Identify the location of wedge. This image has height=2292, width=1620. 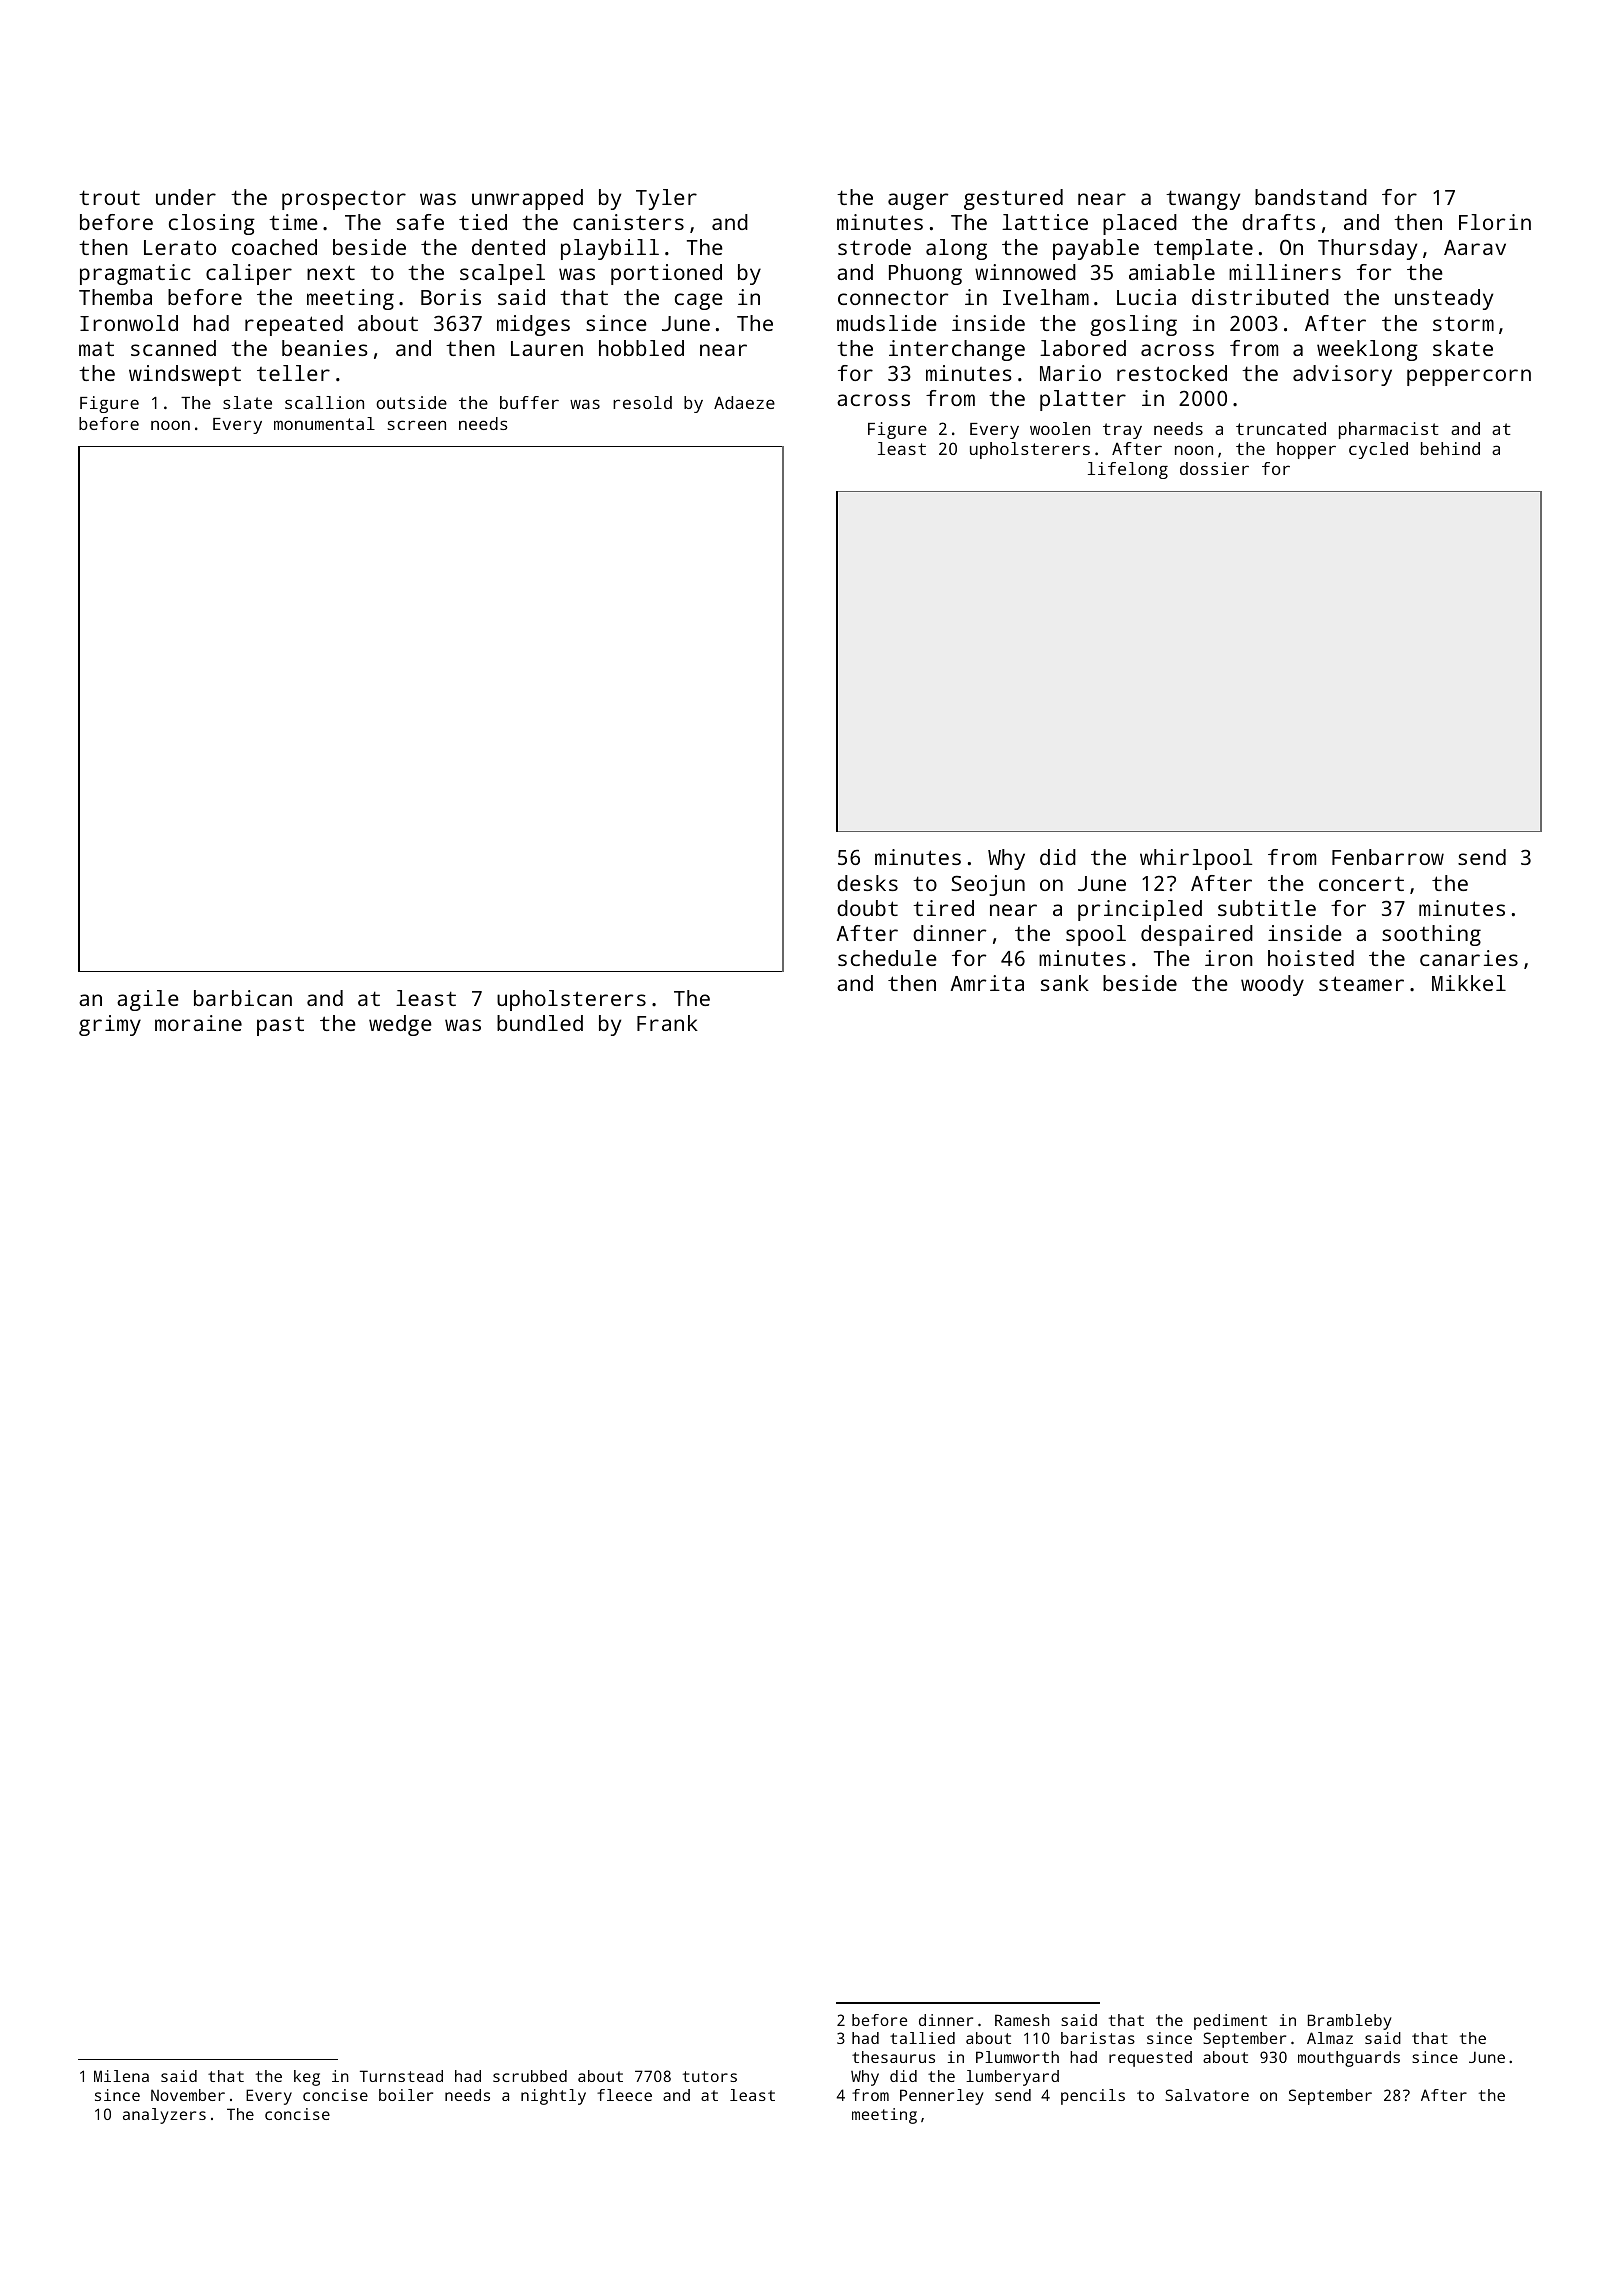
(400, 1025).
